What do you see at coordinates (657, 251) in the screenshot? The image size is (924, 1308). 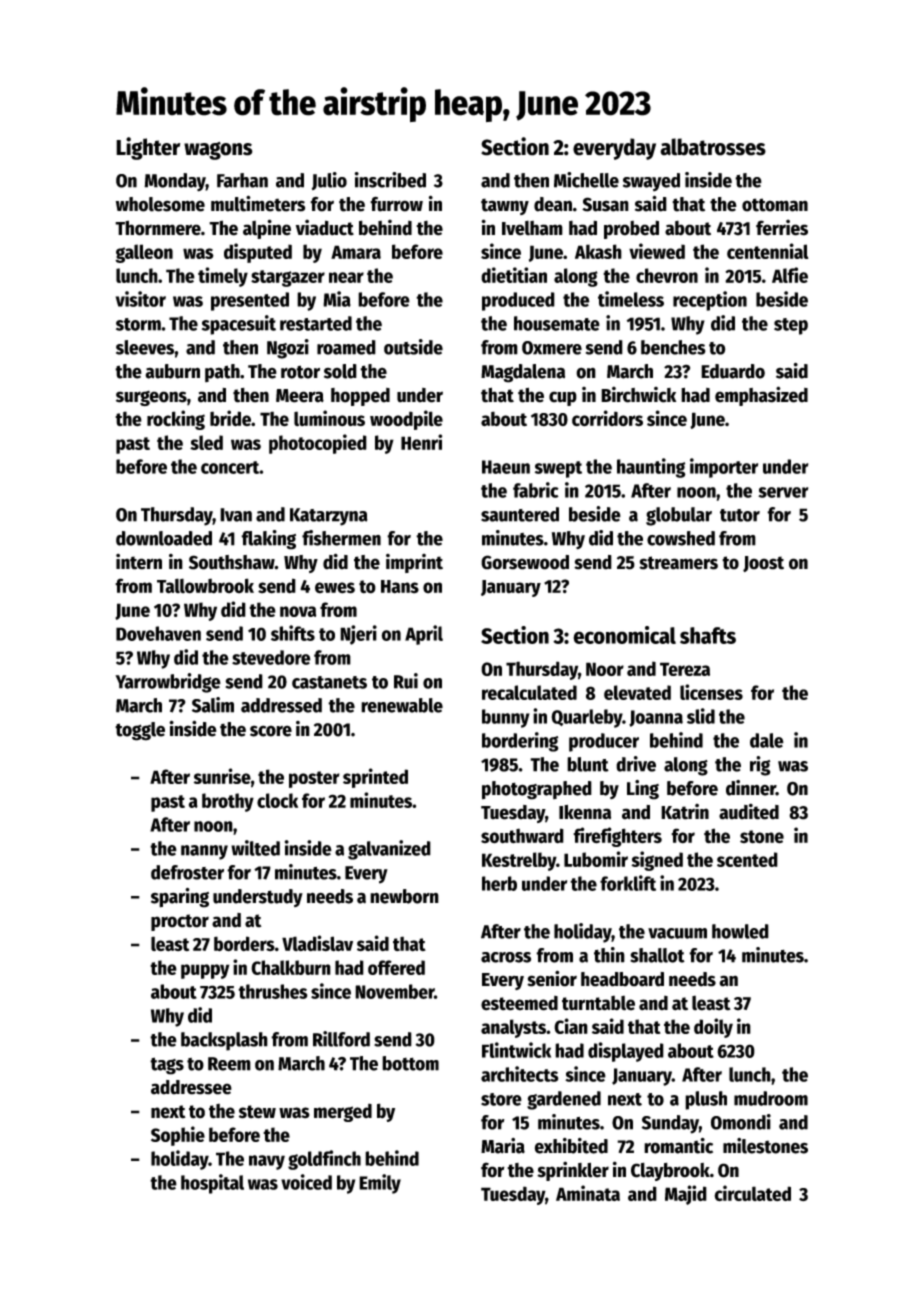 I see `viewed` at bounding box center [657, 251].
